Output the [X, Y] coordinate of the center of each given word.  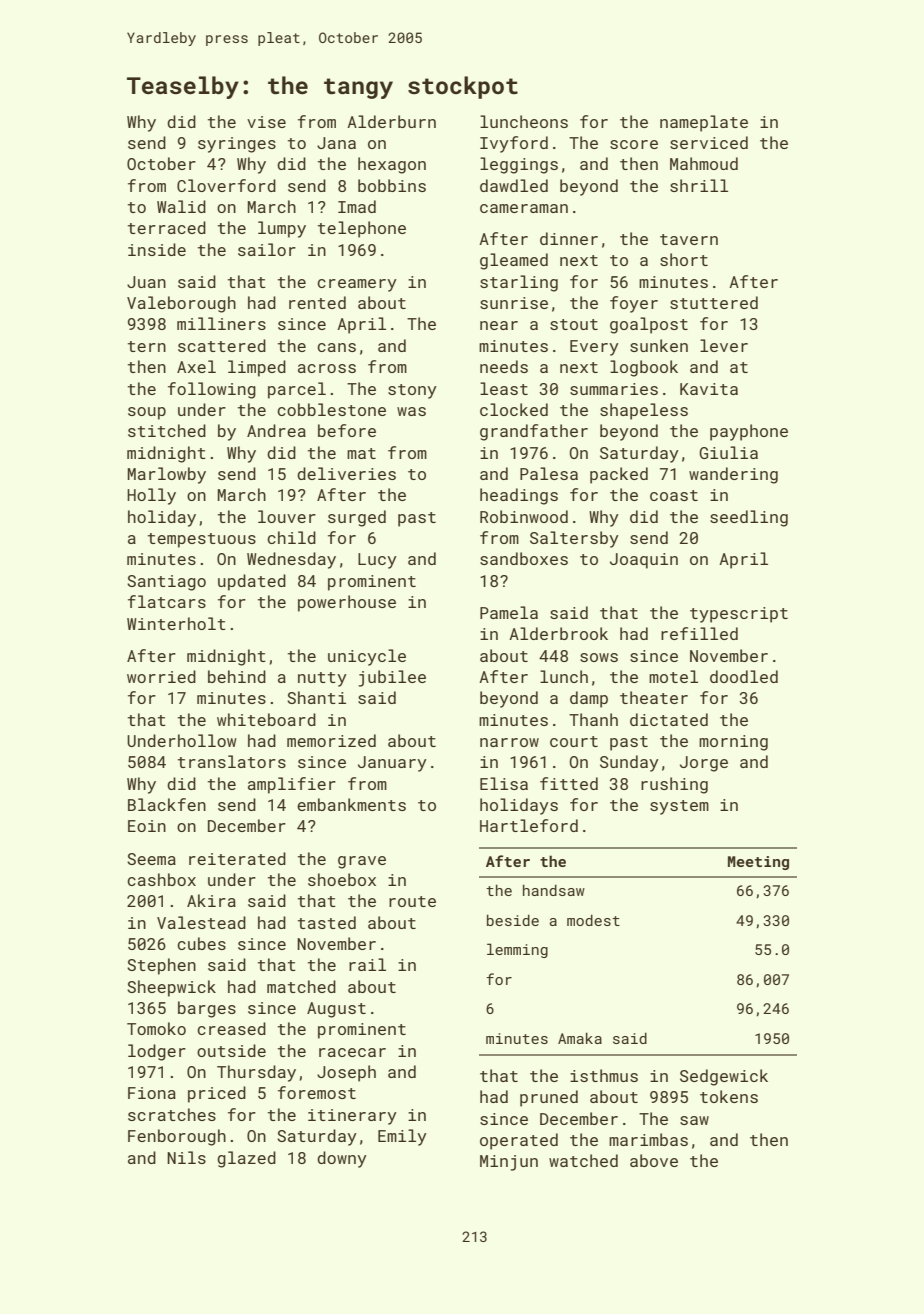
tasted [327, 922]
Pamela [509, 612]
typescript [739, 615]
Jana [336, 143]
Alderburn [391, 121]
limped [257, 368]
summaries [614, 389]
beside [513, 920]
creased [231, 1028]
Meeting [758, 863]
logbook [644, 368]
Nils [186, 1157]
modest [593, 920]
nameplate [704, 123]
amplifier [292, 785]
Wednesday [291, 560]
